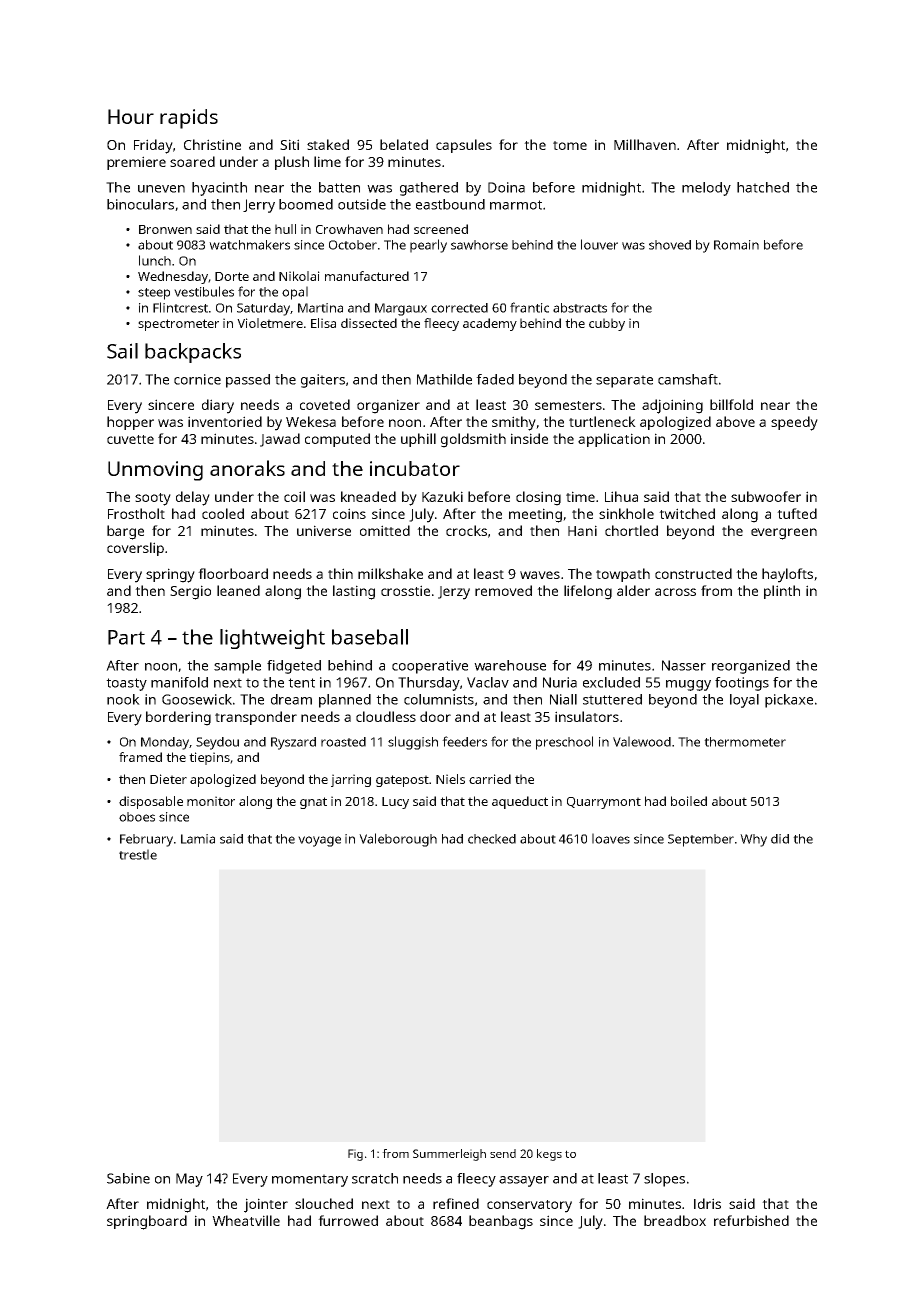 This screenshot has height=1308, width=924. I want to click on lasting, so click(354, 592).
